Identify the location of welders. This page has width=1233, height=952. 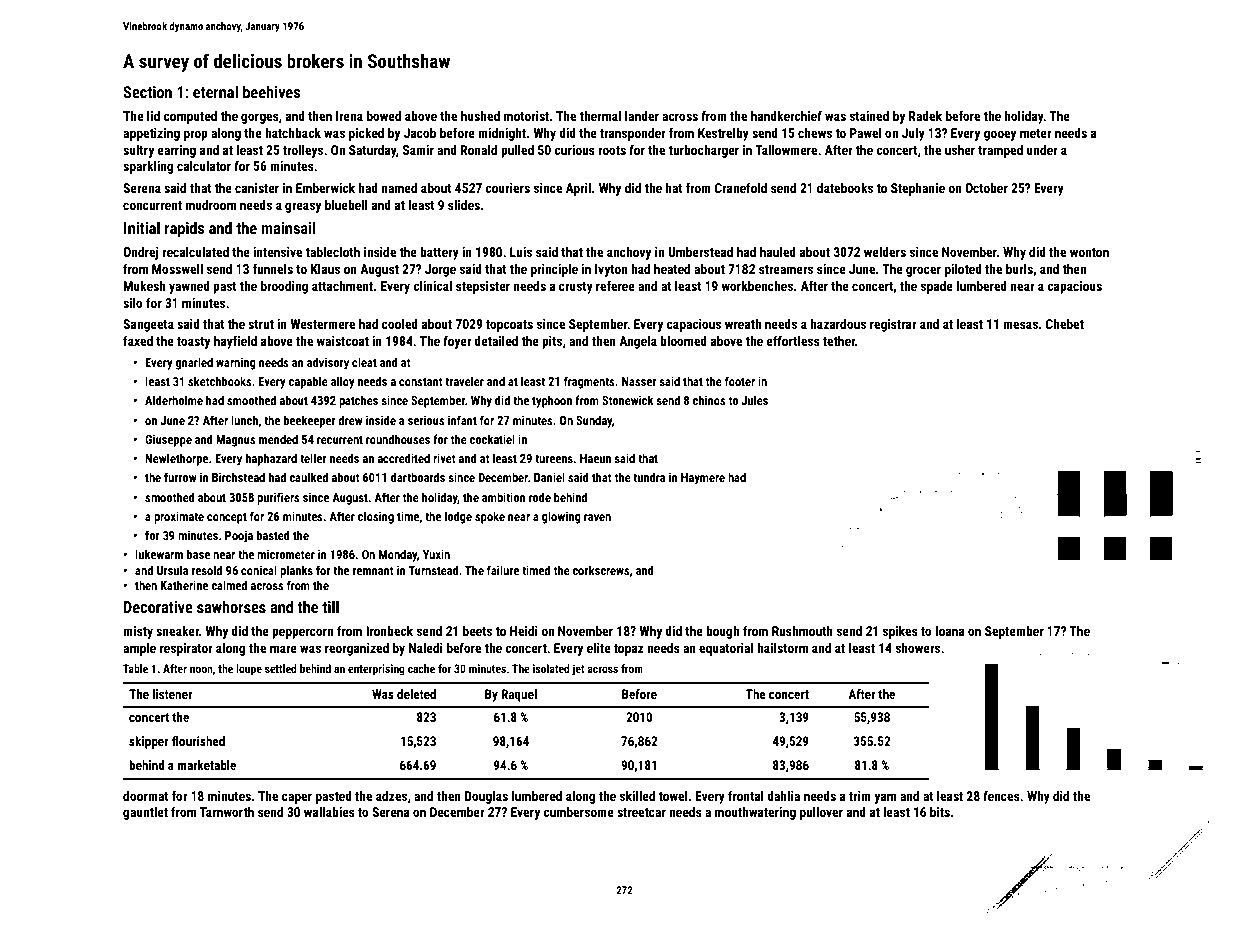
(885, 252).
